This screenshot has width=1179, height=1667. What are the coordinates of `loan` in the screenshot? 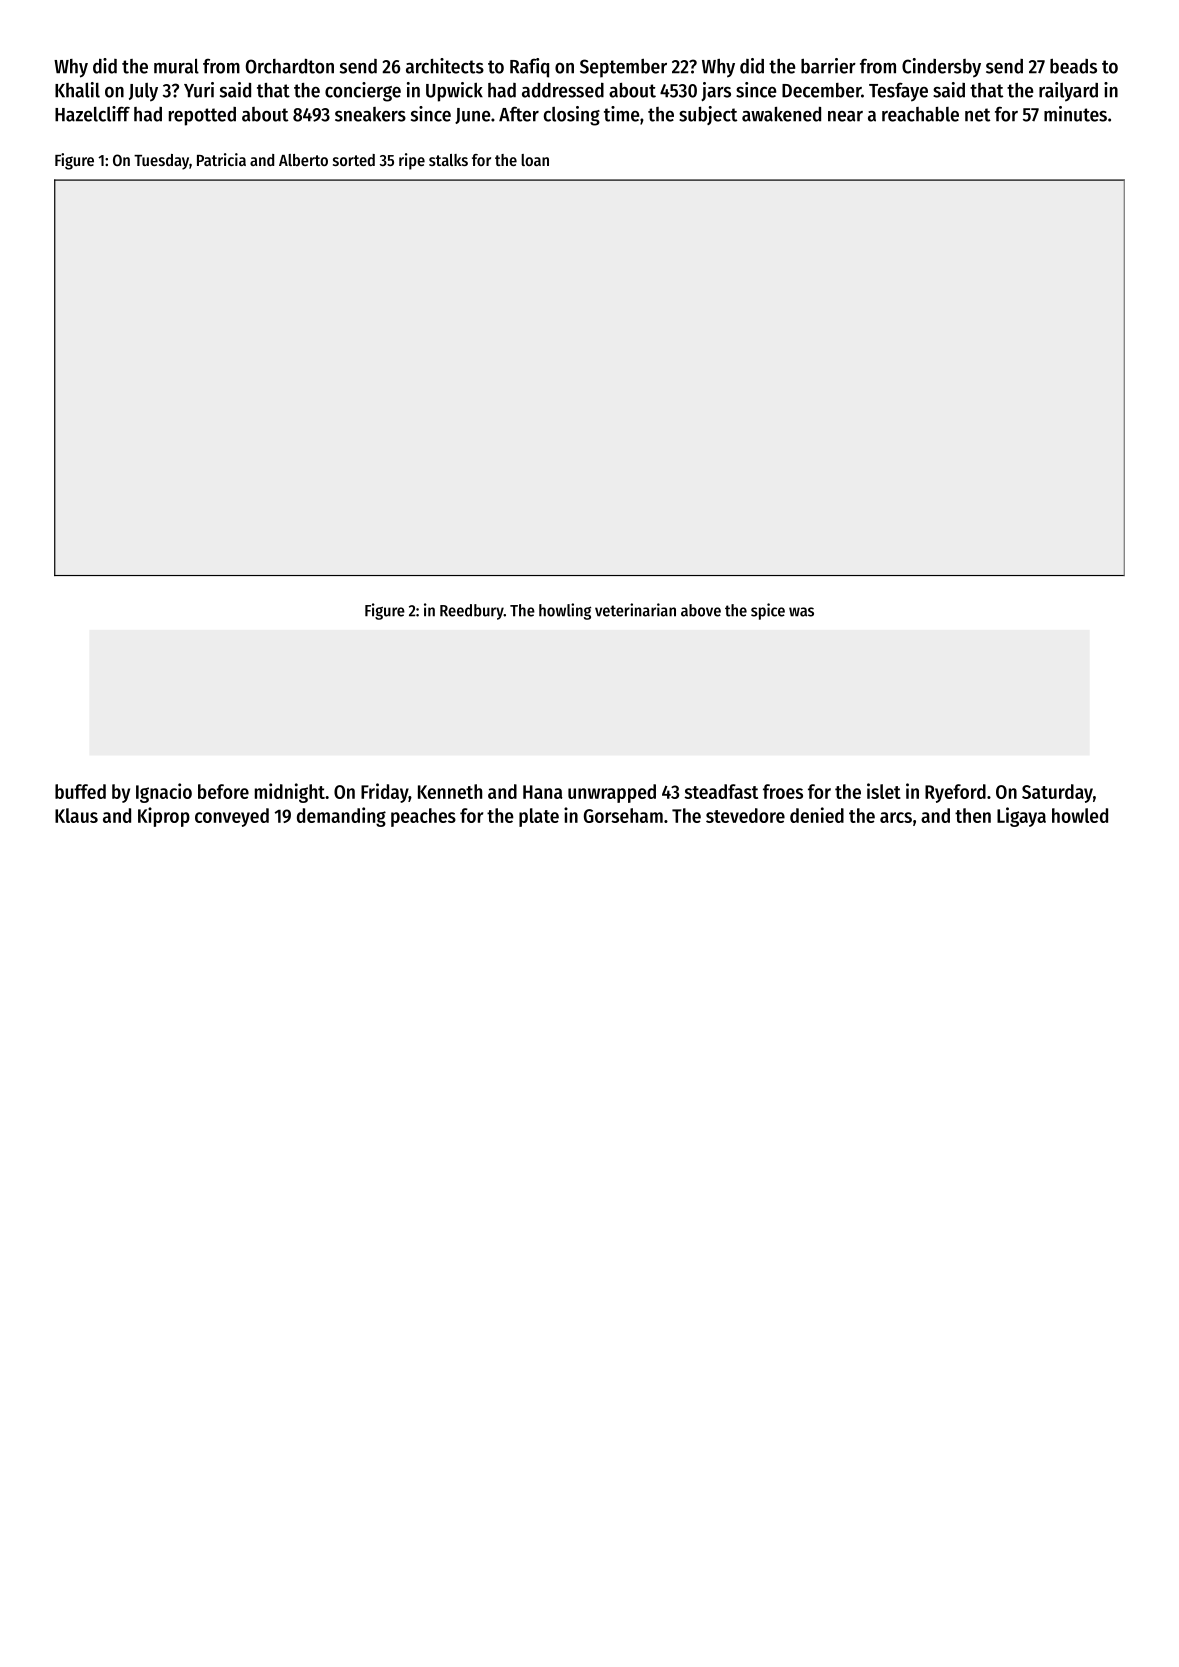 It's located at (535, 160).
